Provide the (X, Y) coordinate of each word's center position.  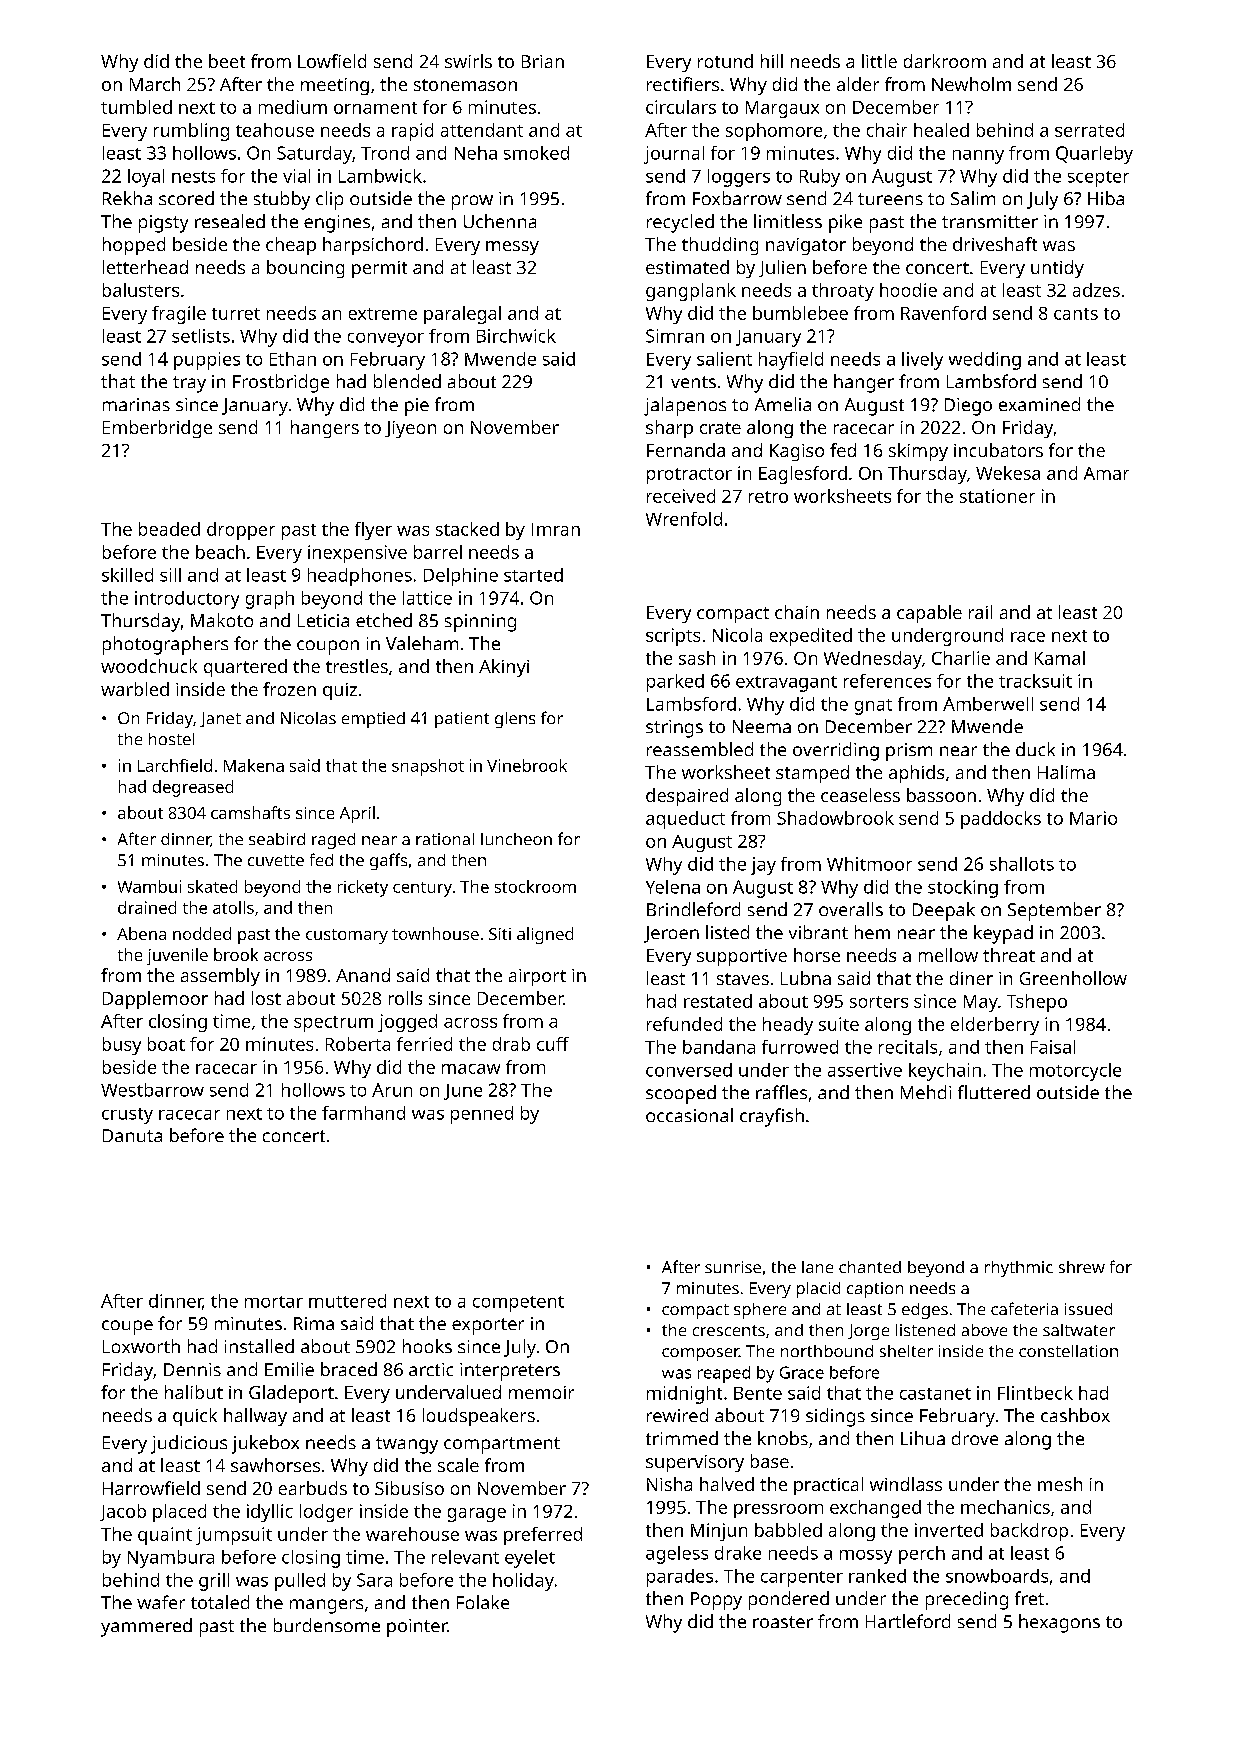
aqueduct (685, 820)
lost (266, 998)
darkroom (945, 61)
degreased (193, 788)
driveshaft (995, 244)
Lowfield (332, 61)
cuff (553, 1044)
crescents (729, 1330)
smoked (536, 153)
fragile (179, 315)
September (1054, 911)
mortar (274, 1302)
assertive (865, 1070)
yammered (146, 1627)
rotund (725, 61)
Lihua (923, 1438)
